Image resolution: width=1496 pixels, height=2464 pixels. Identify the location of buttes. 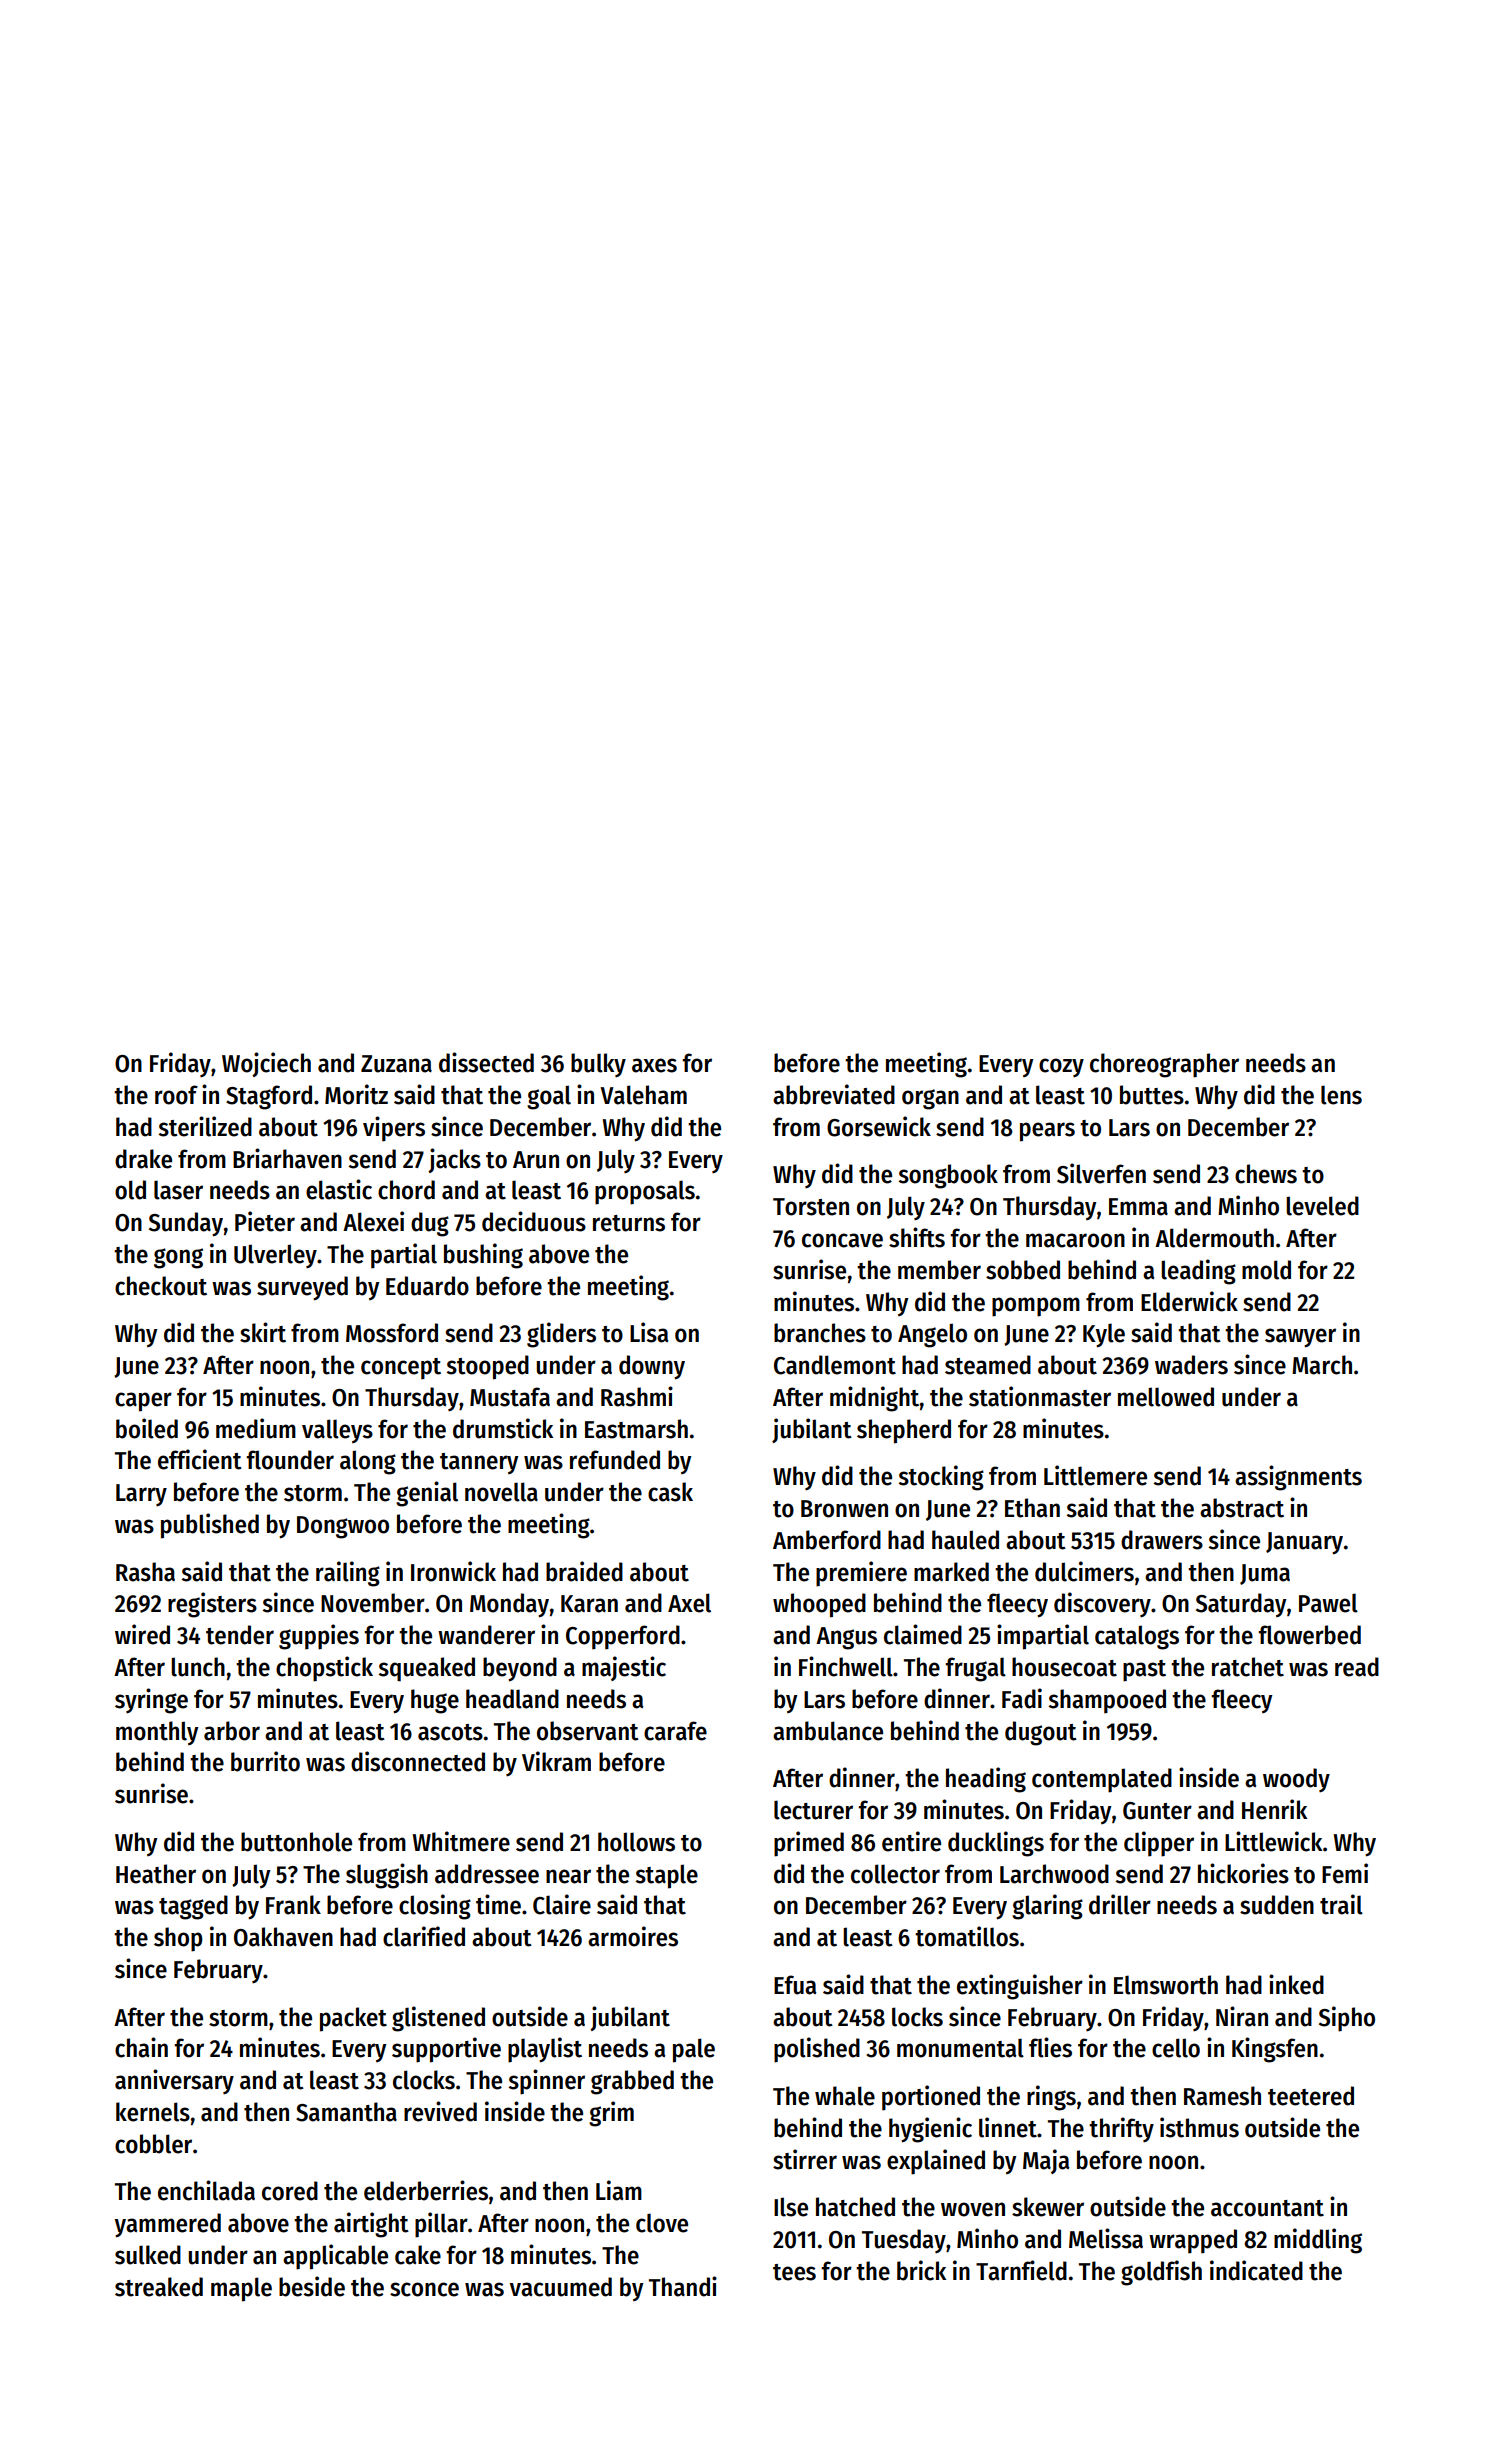
(1152, 1095).
